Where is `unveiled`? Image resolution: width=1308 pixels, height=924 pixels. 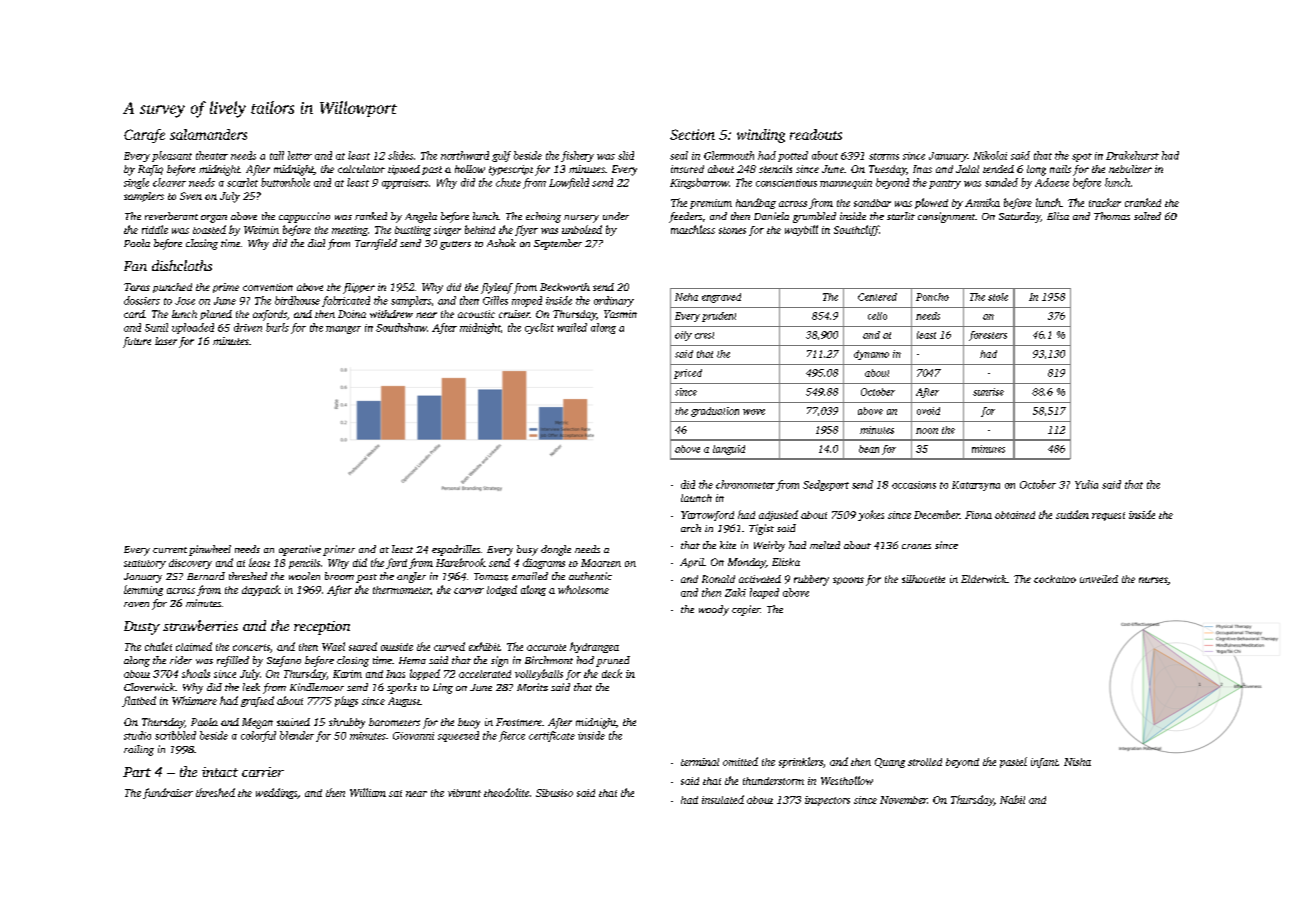
unveiled is located at coordinates (1099, 579).
